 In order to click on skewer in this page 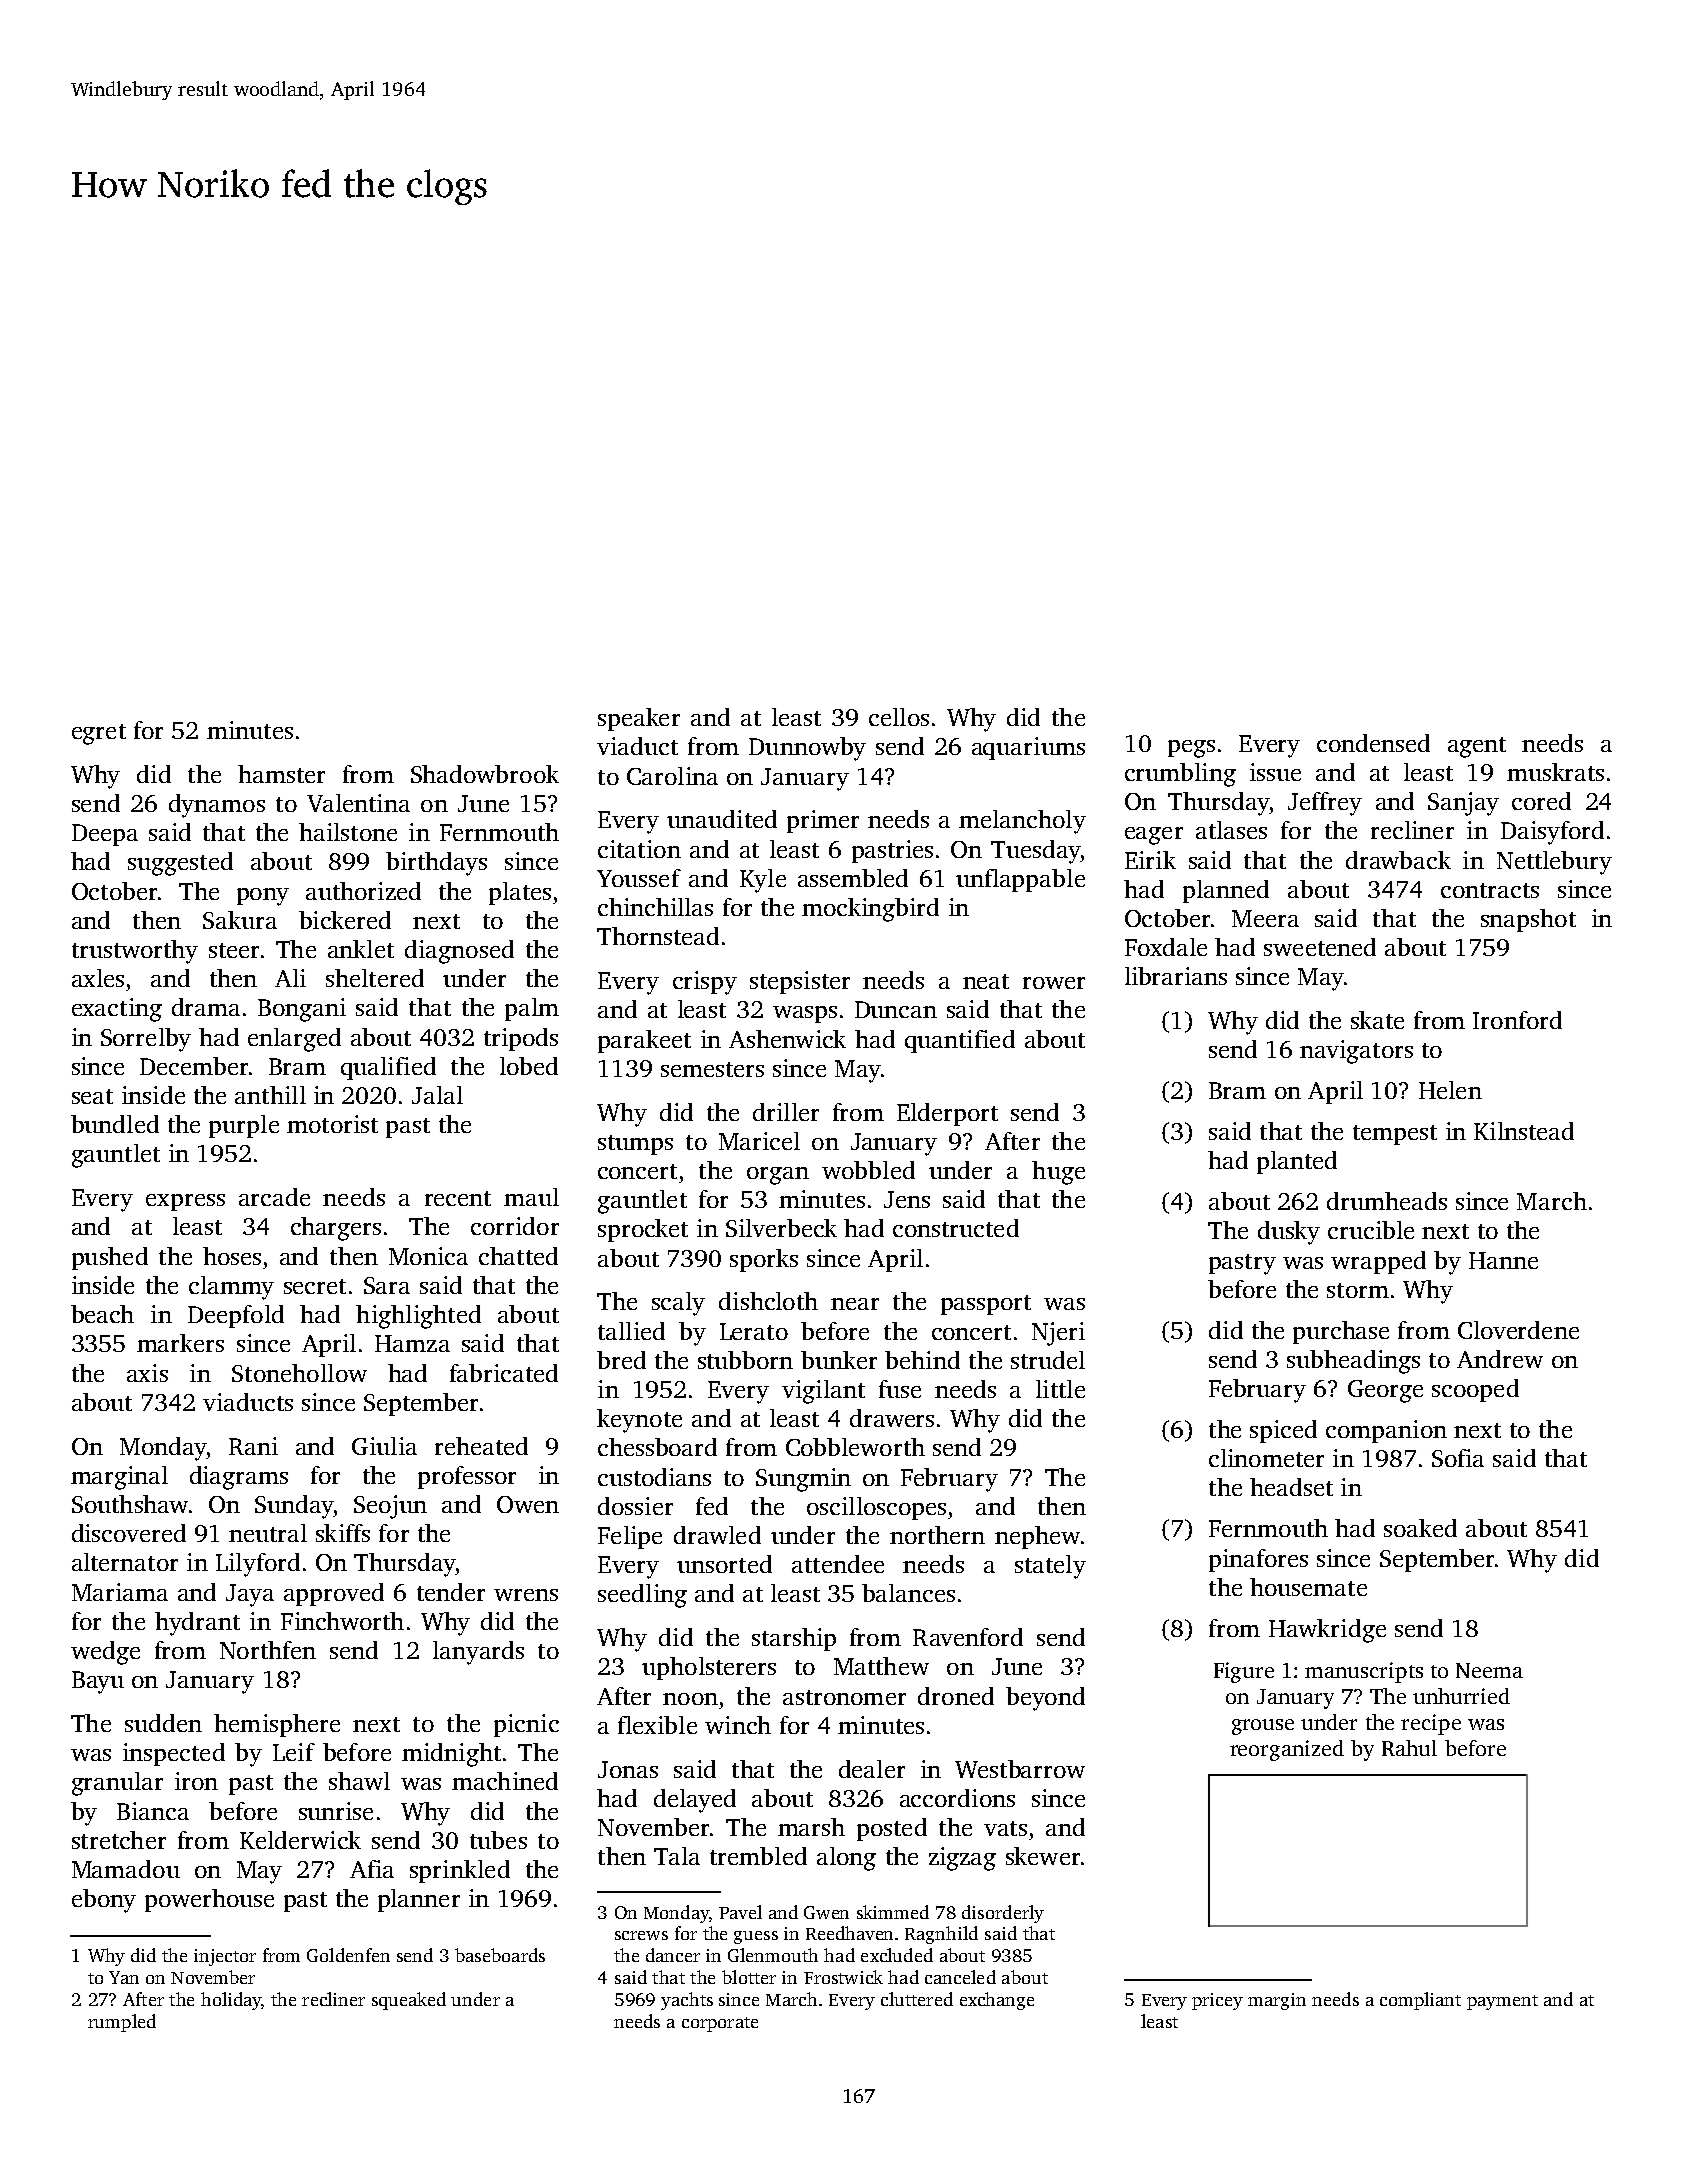, I will do `click(1043, 1856)`.
